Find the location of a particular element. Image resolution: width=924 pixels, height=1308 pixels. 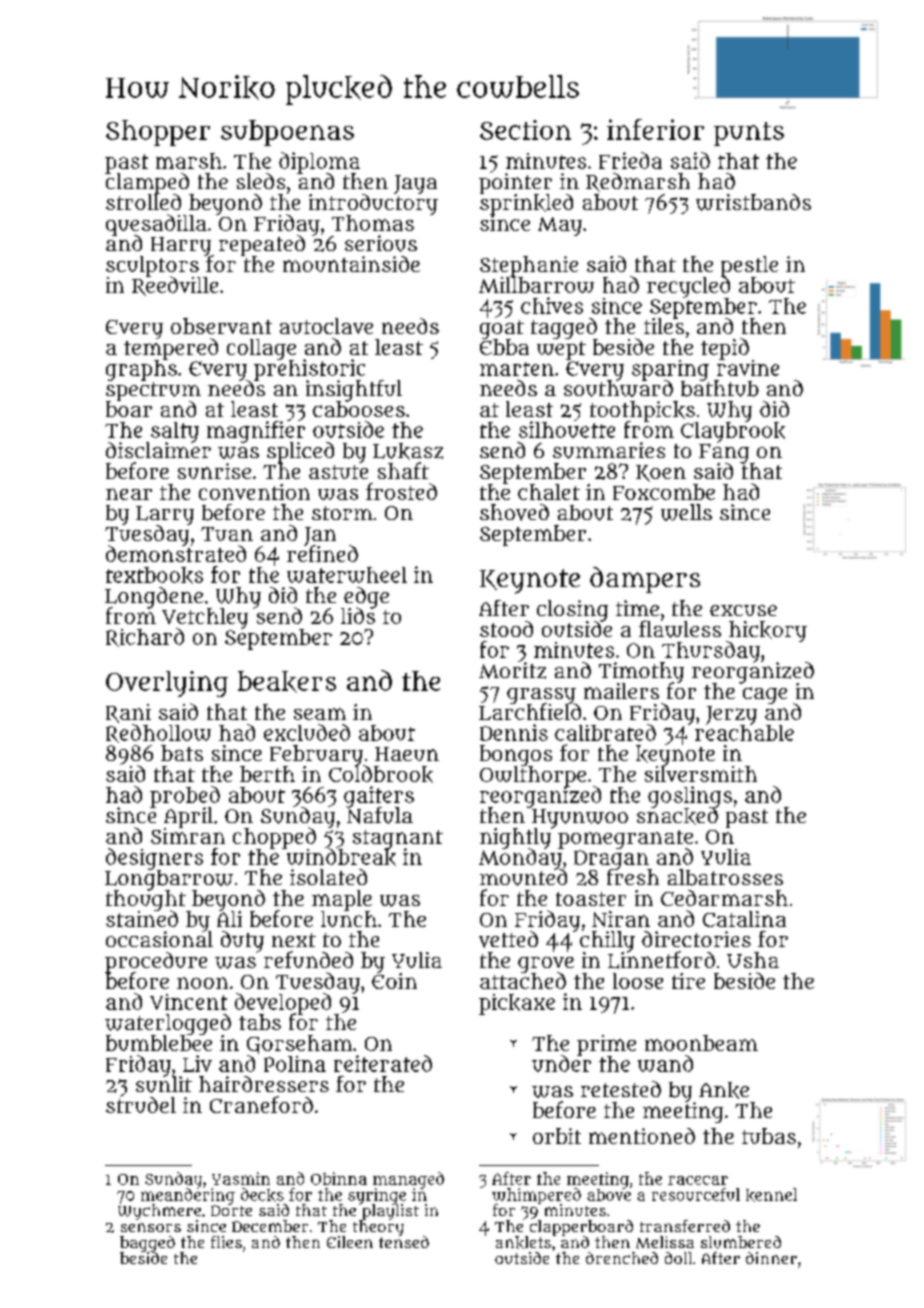

sensors is located at coordinates (151, 1227).
